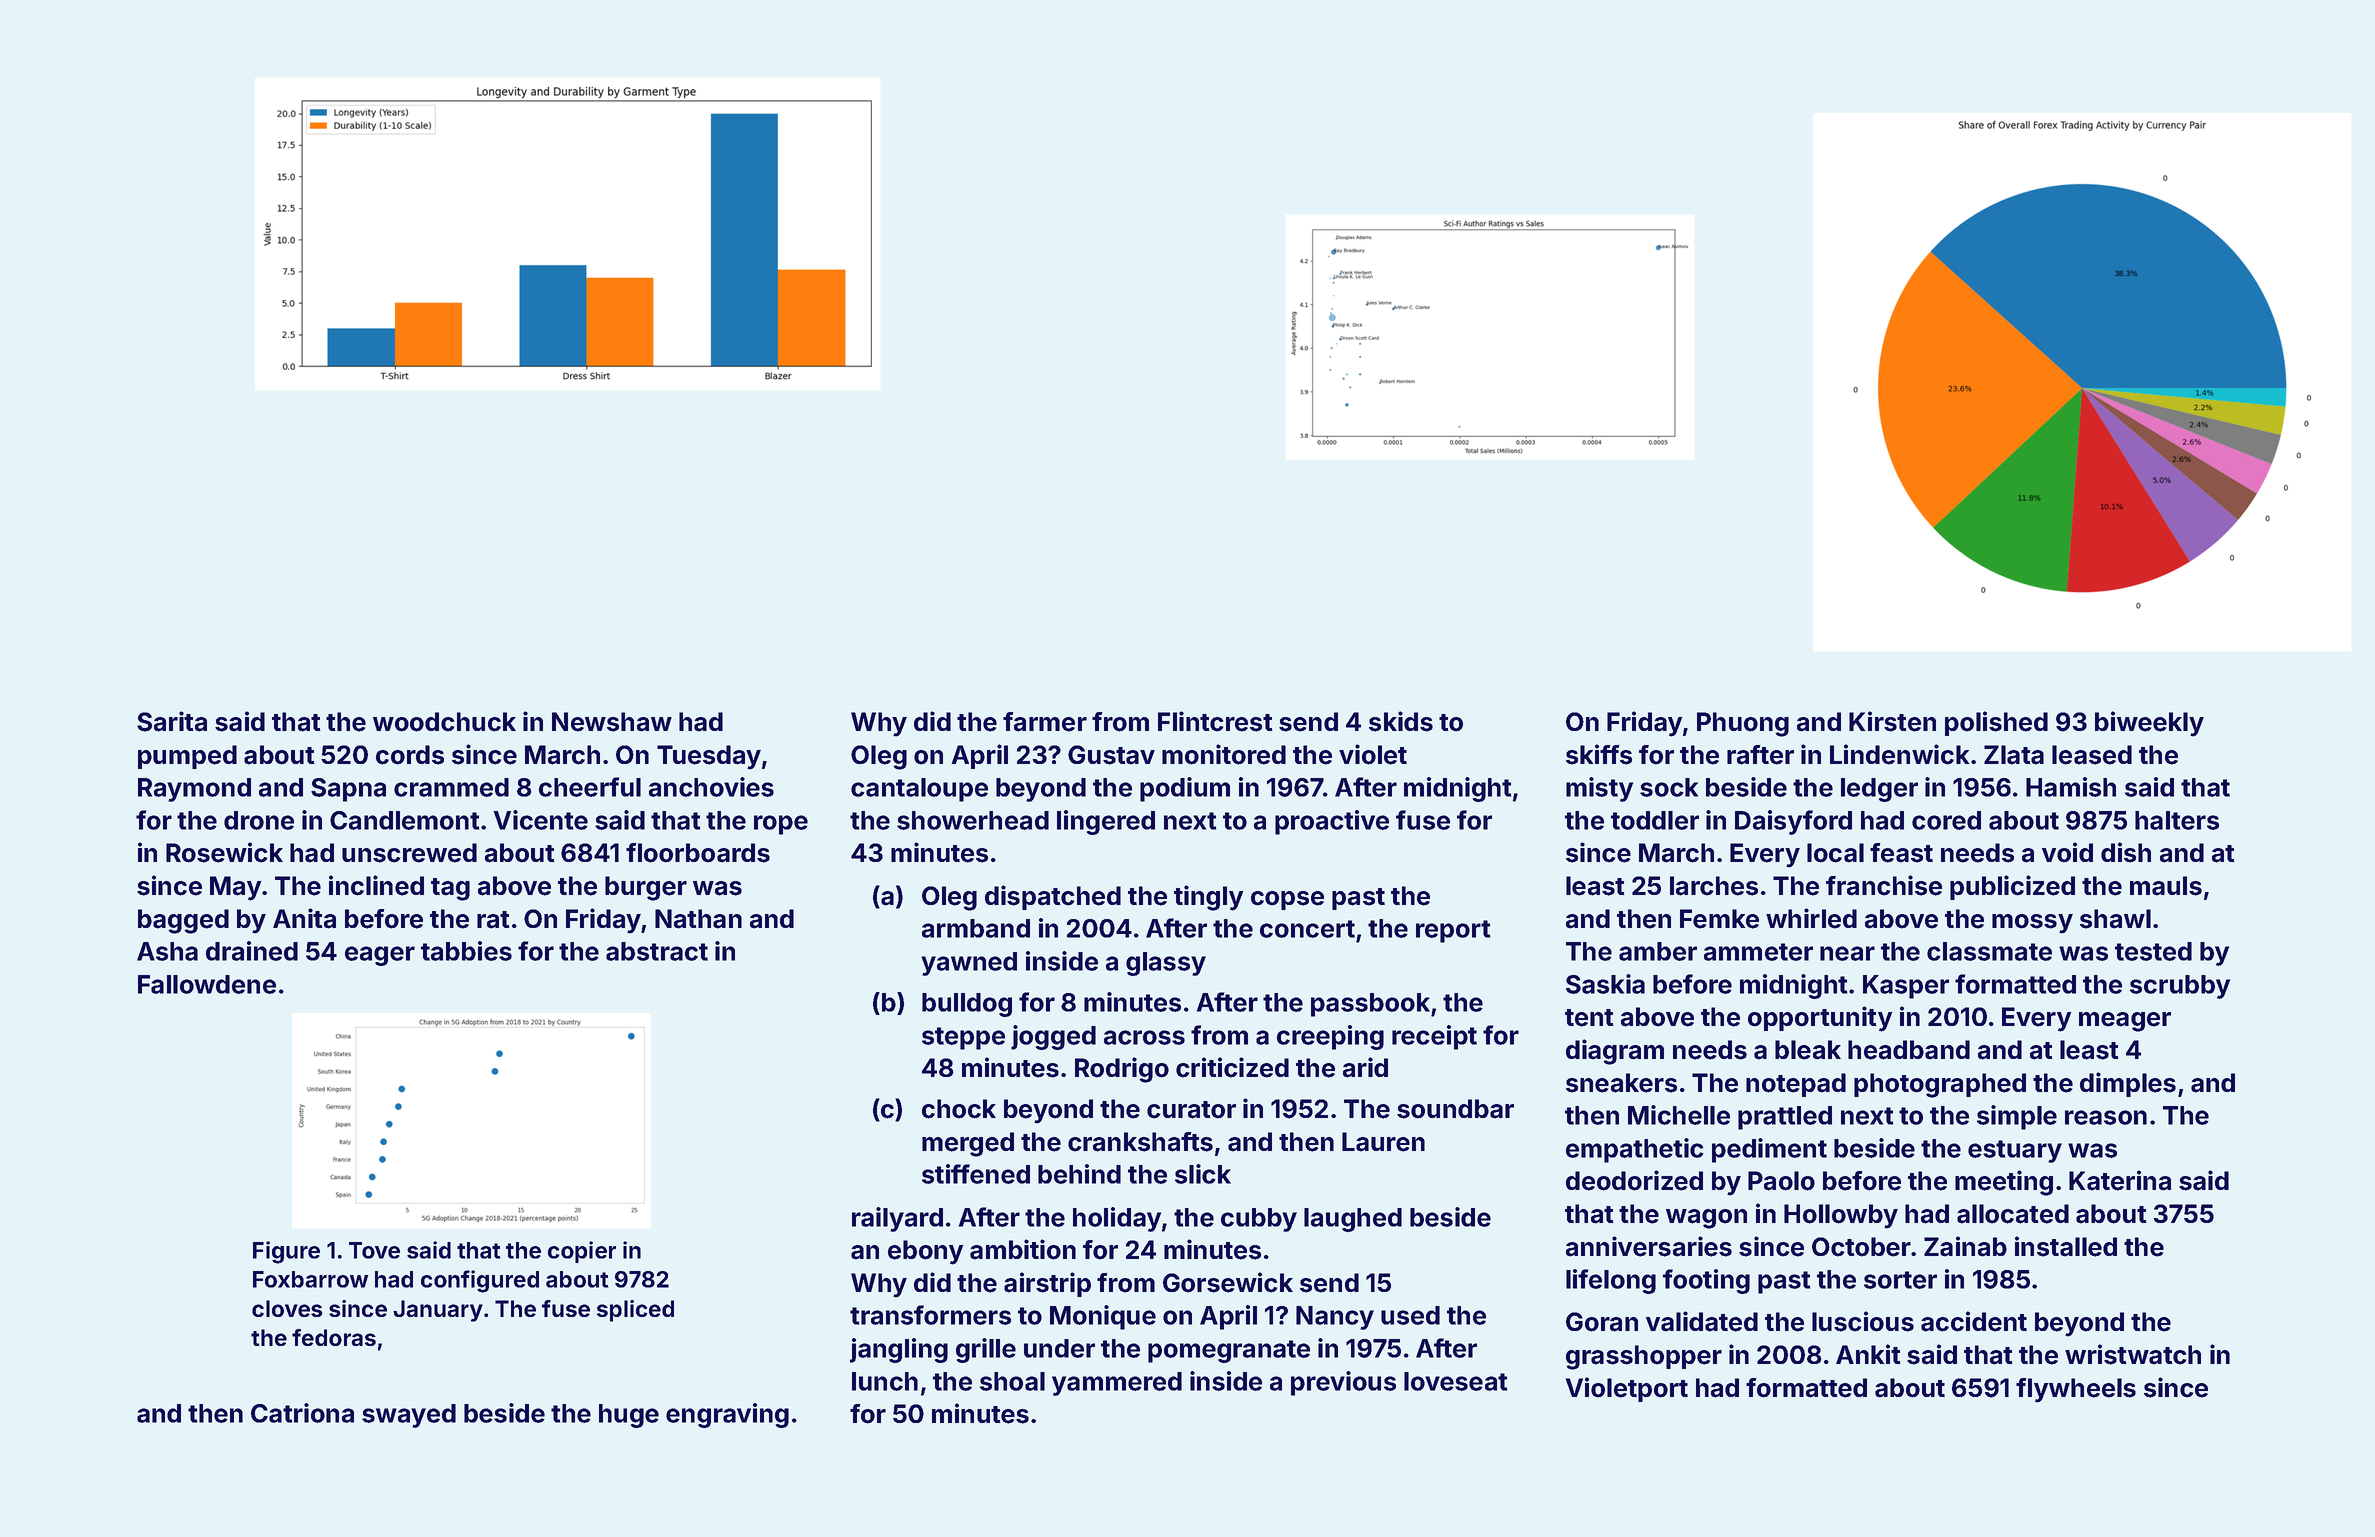 The width and height of the screenshot is (2375, 1537). I want to click on deodorized, so click(1634, 1180).
